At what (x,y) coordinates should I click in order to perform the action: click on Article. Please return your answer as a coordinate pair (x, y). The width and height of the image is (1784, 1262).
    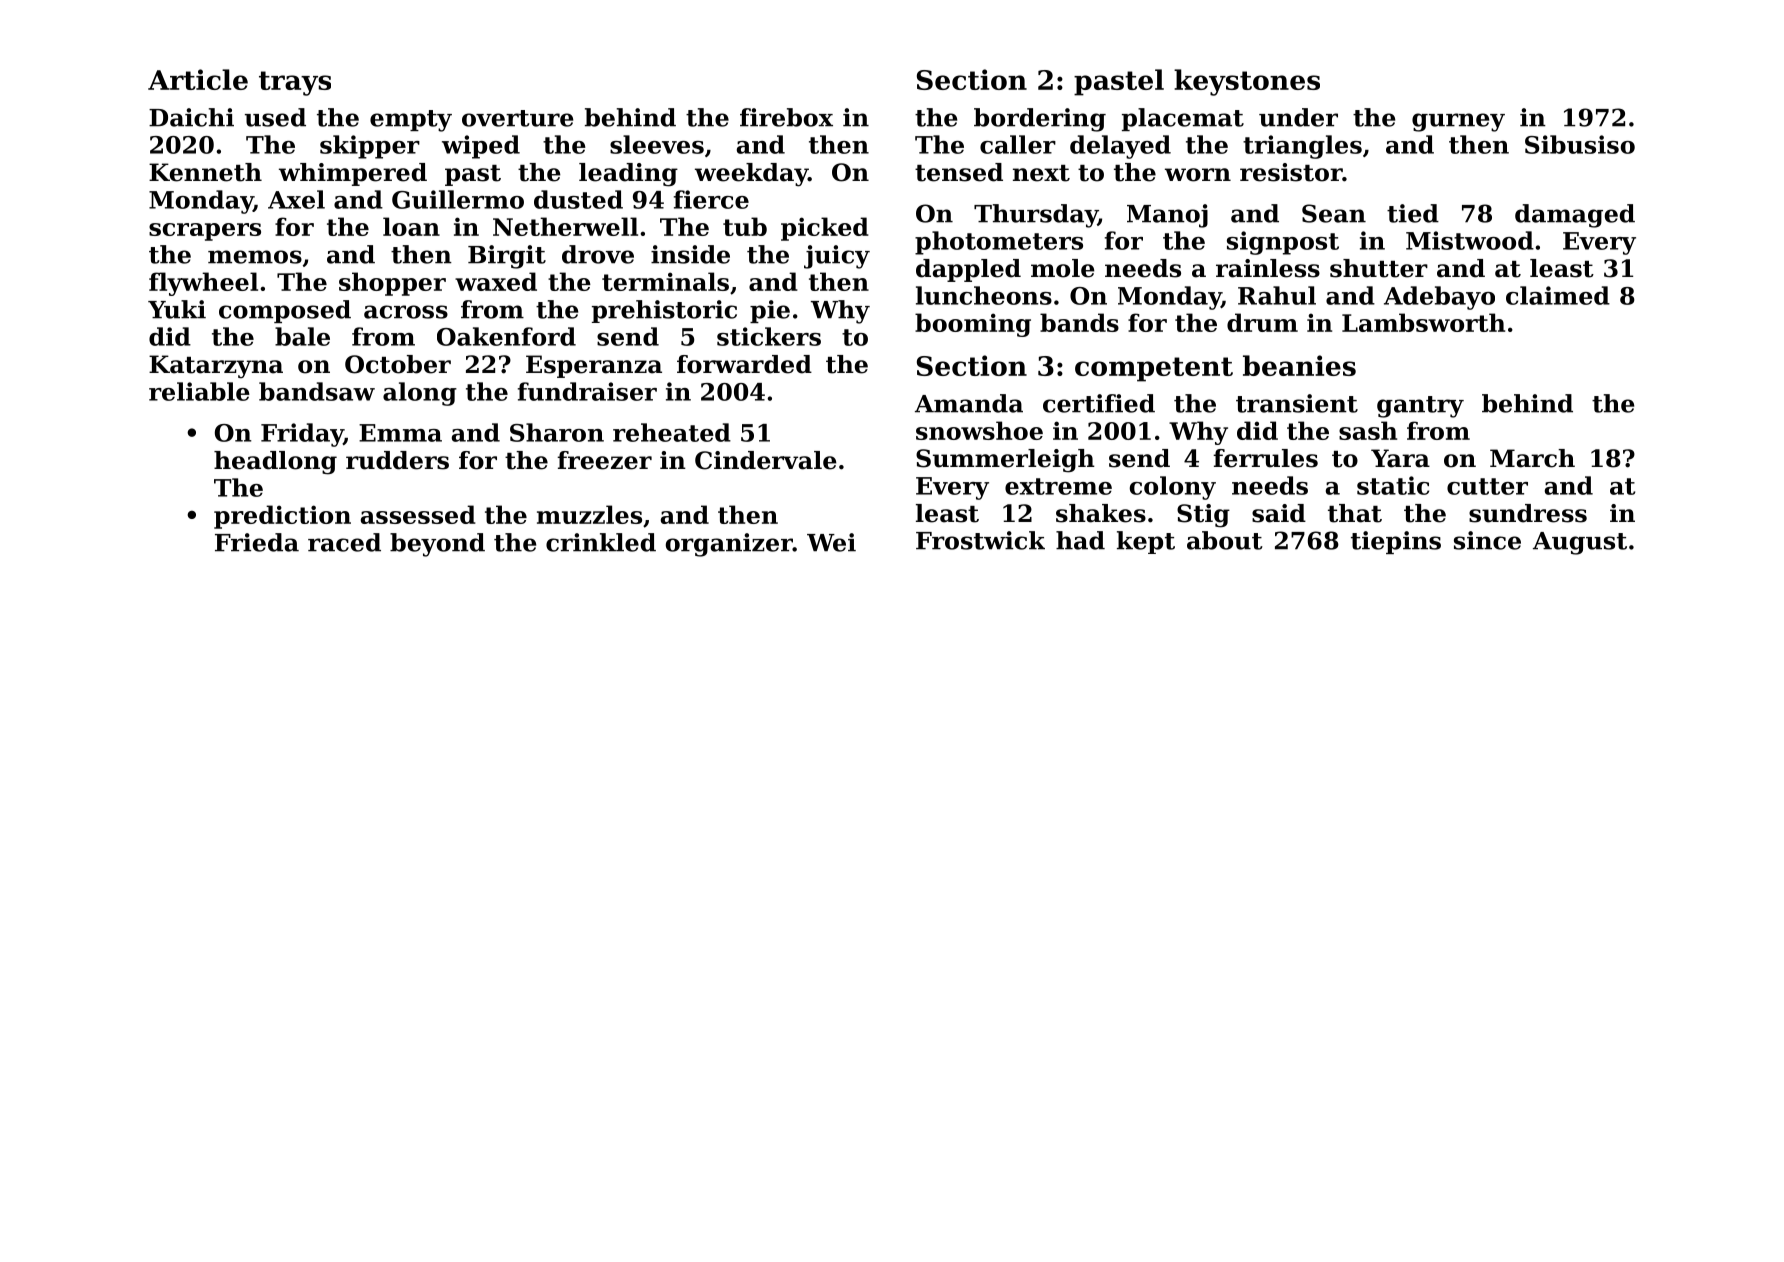
    Looking at the image, I should click on (198, 79).
